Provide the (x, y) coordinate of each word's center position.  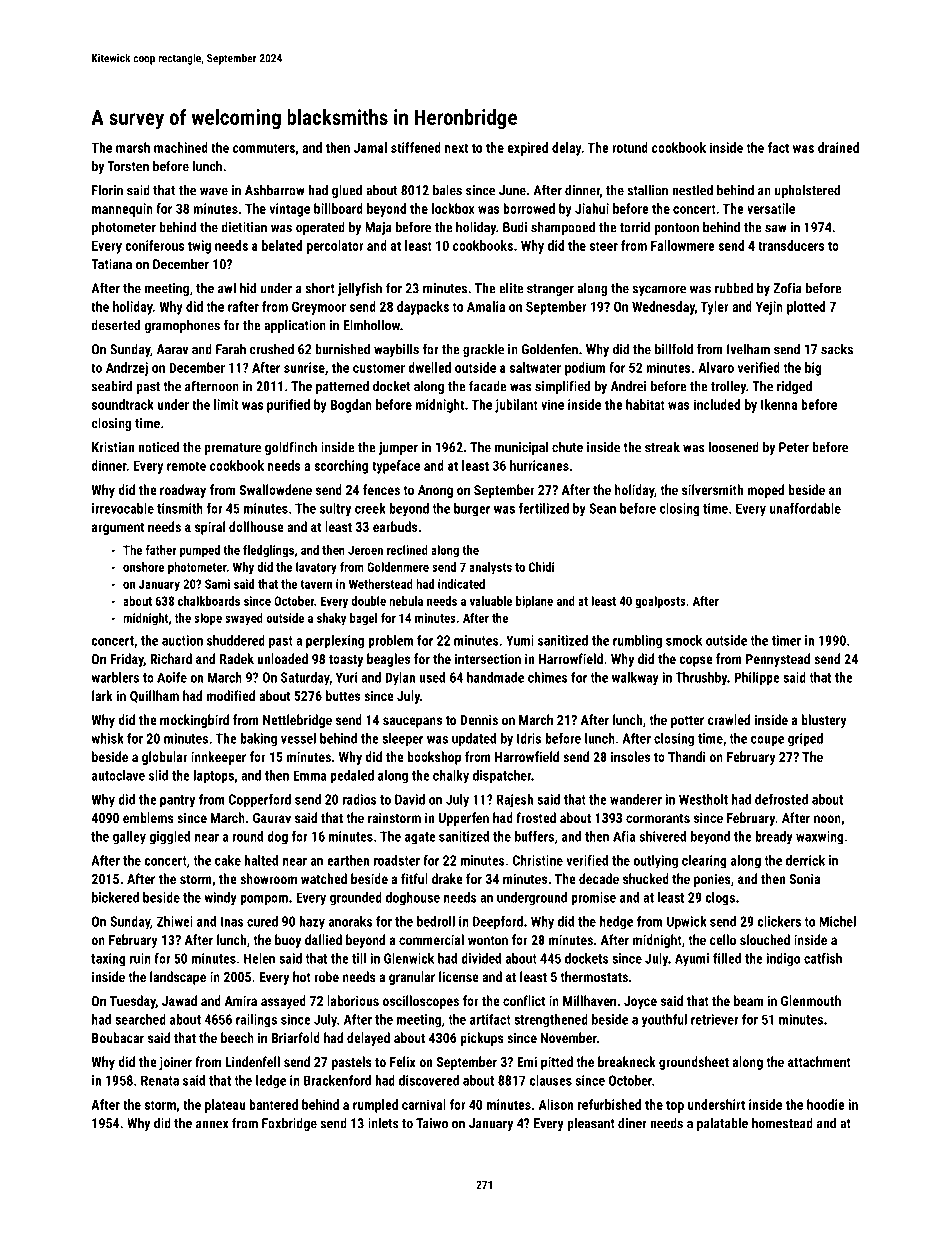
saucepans (412, 722)
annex (212, 1124)
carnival (424, 1104)
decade (599, 878)
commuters (264, 148)
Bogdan (351, 406)
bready (774, 837)
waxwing (820, 837)
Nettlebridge (297, 721)
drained (838, 147)
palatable (722, 1124)
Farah (231, 349)
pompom (264, 900)
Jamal (370, 147)
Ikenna (779, 404)
